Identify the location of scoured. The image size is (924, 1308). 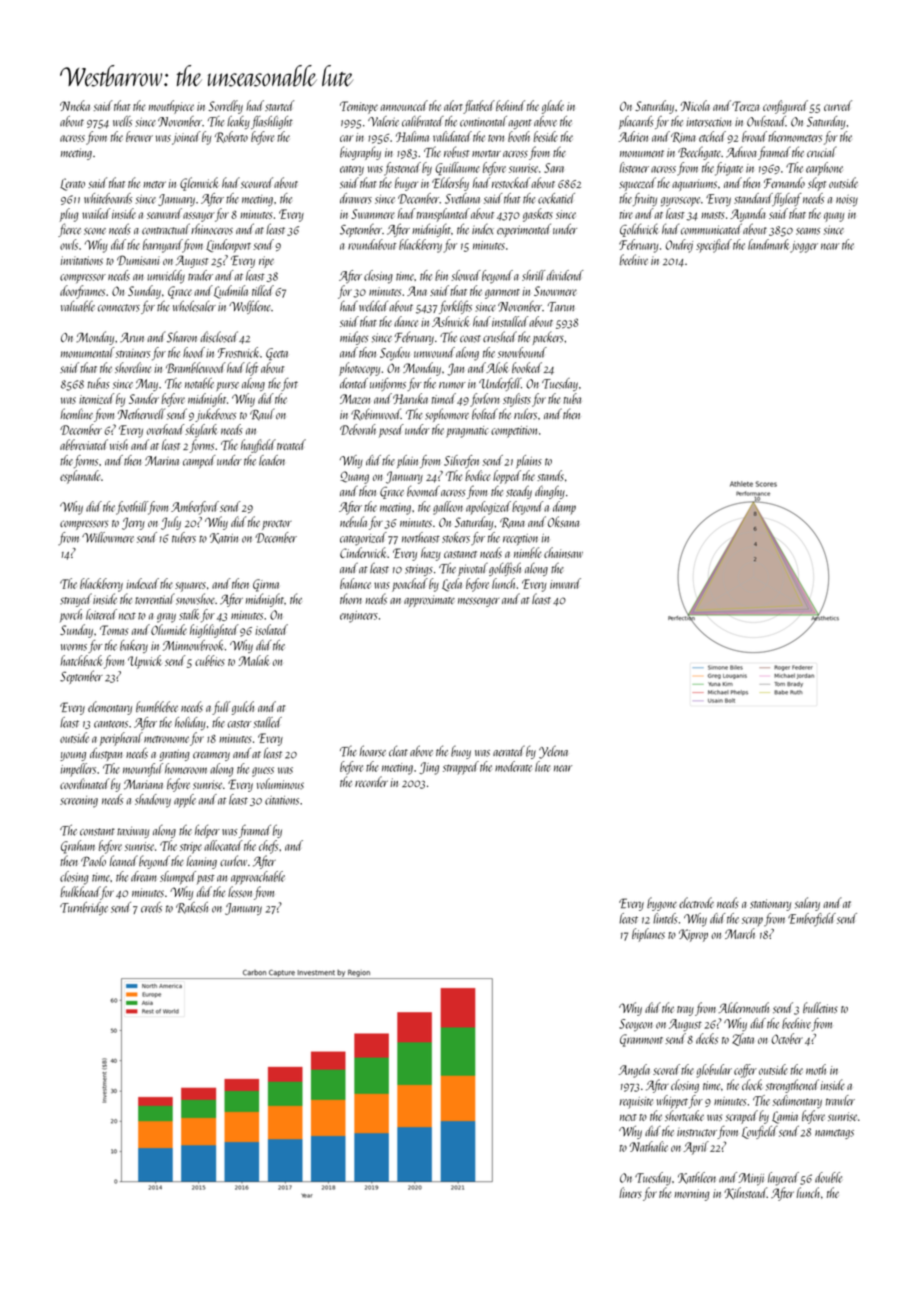
(257, 182).
